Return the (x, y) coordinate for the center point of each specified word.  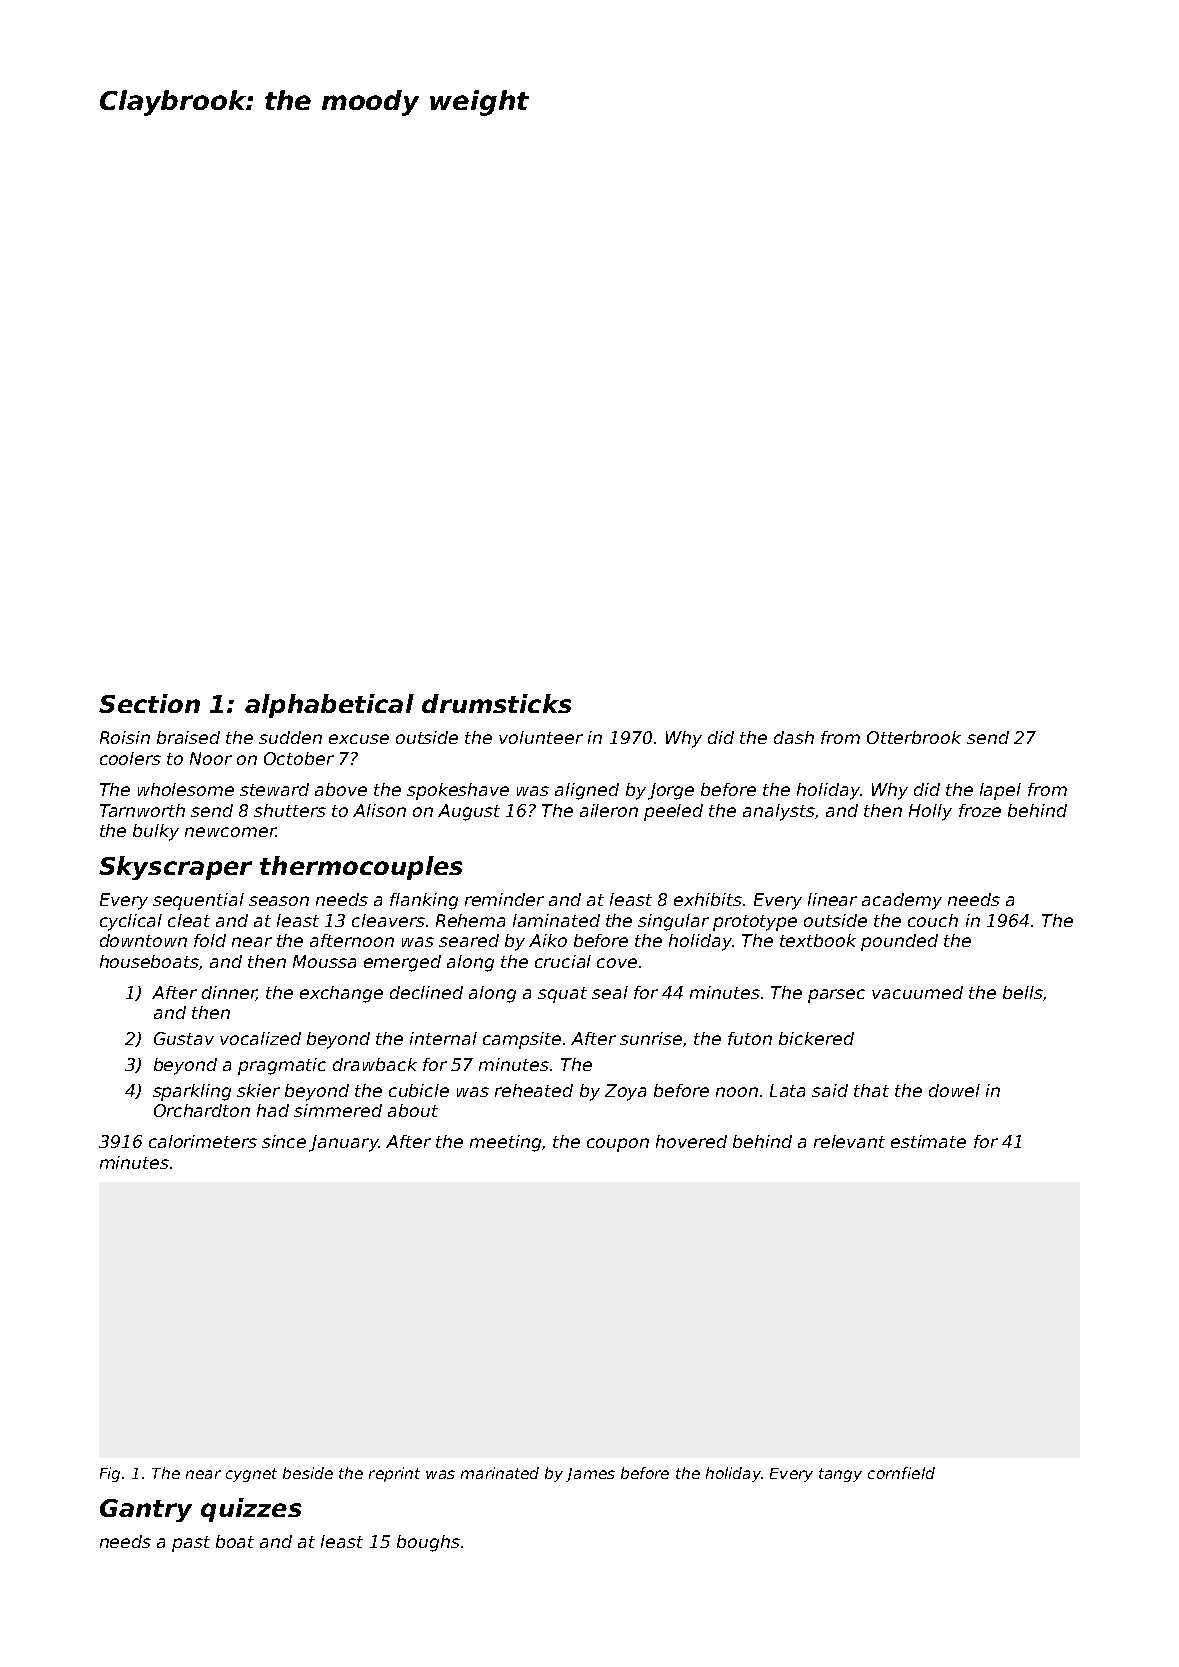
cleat (189, 920)
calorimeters (203, 1141)
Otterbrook (914, 737)
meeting (505, 1143)
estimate (928, 1141)
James (590, 1475)
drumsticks (496, 703)
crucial (563, 961)
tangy (840, 1475)
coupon (618, 1145)
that (871, 1090)
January (344, 1143)
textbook (818, 940)
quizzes (251, 1510)
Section (149, 703)
